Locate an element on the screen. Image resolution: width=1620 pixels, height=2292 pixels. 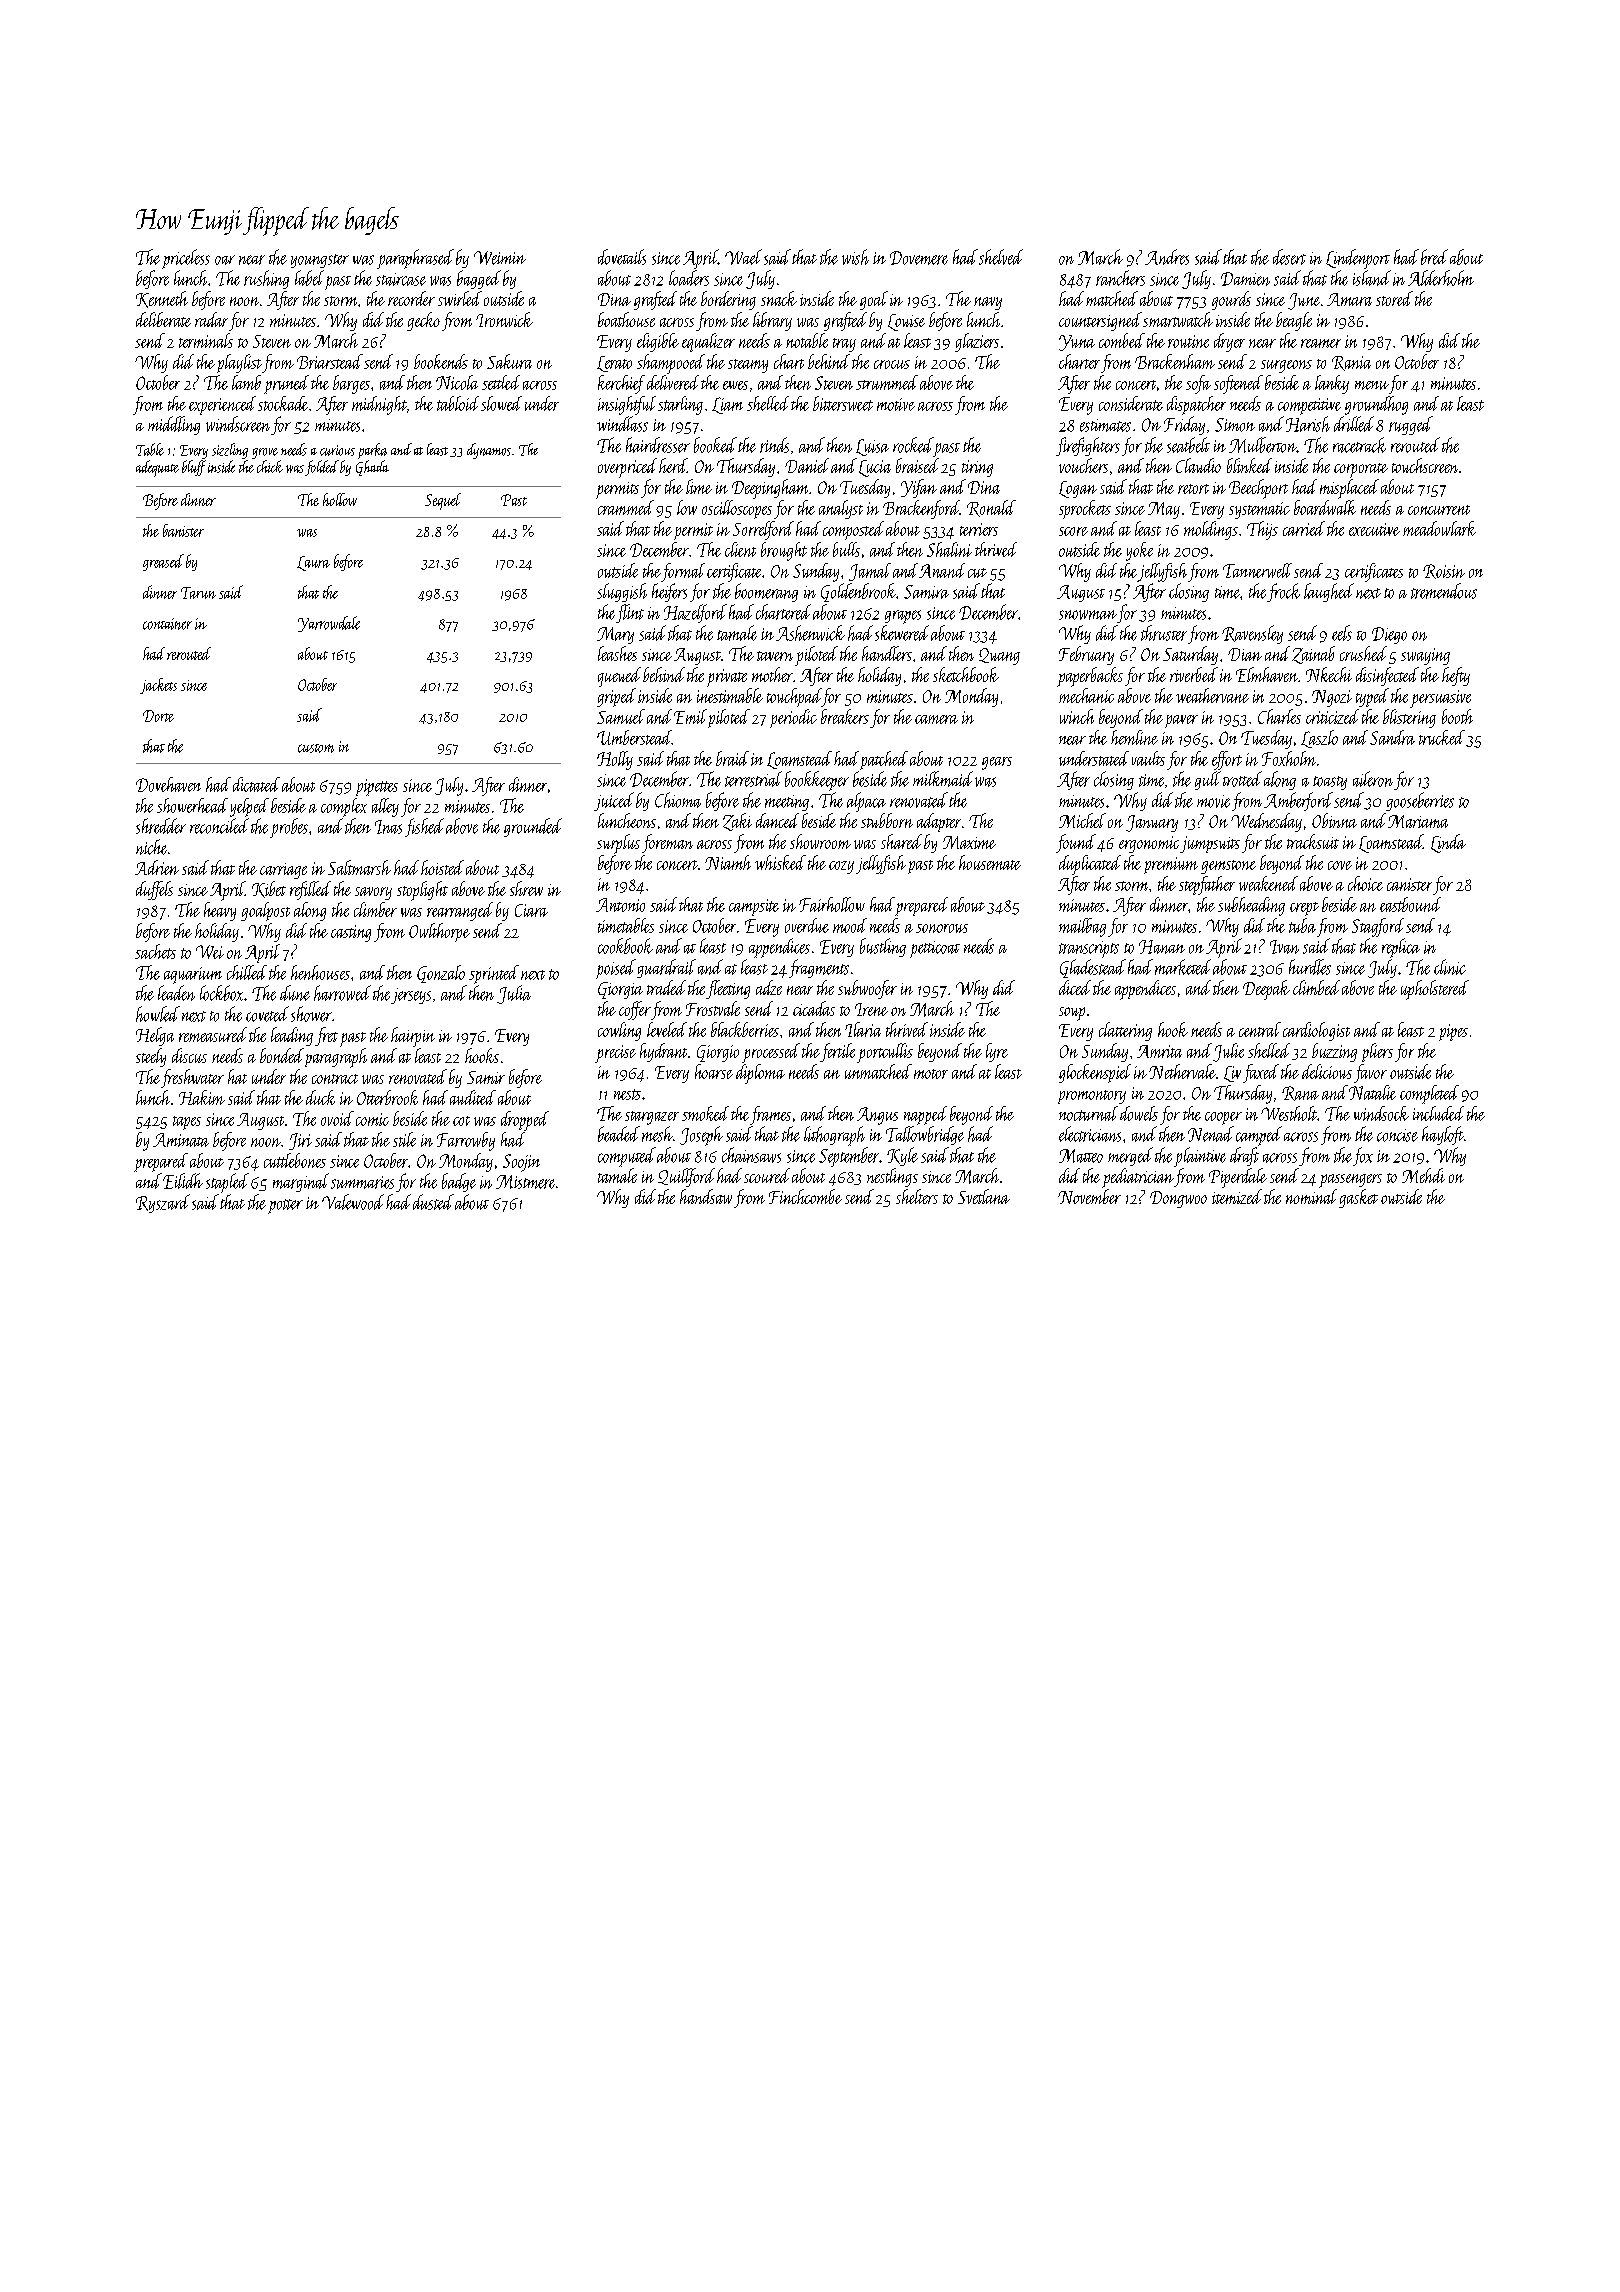
sofa is located at coordinates (1198, 384).
